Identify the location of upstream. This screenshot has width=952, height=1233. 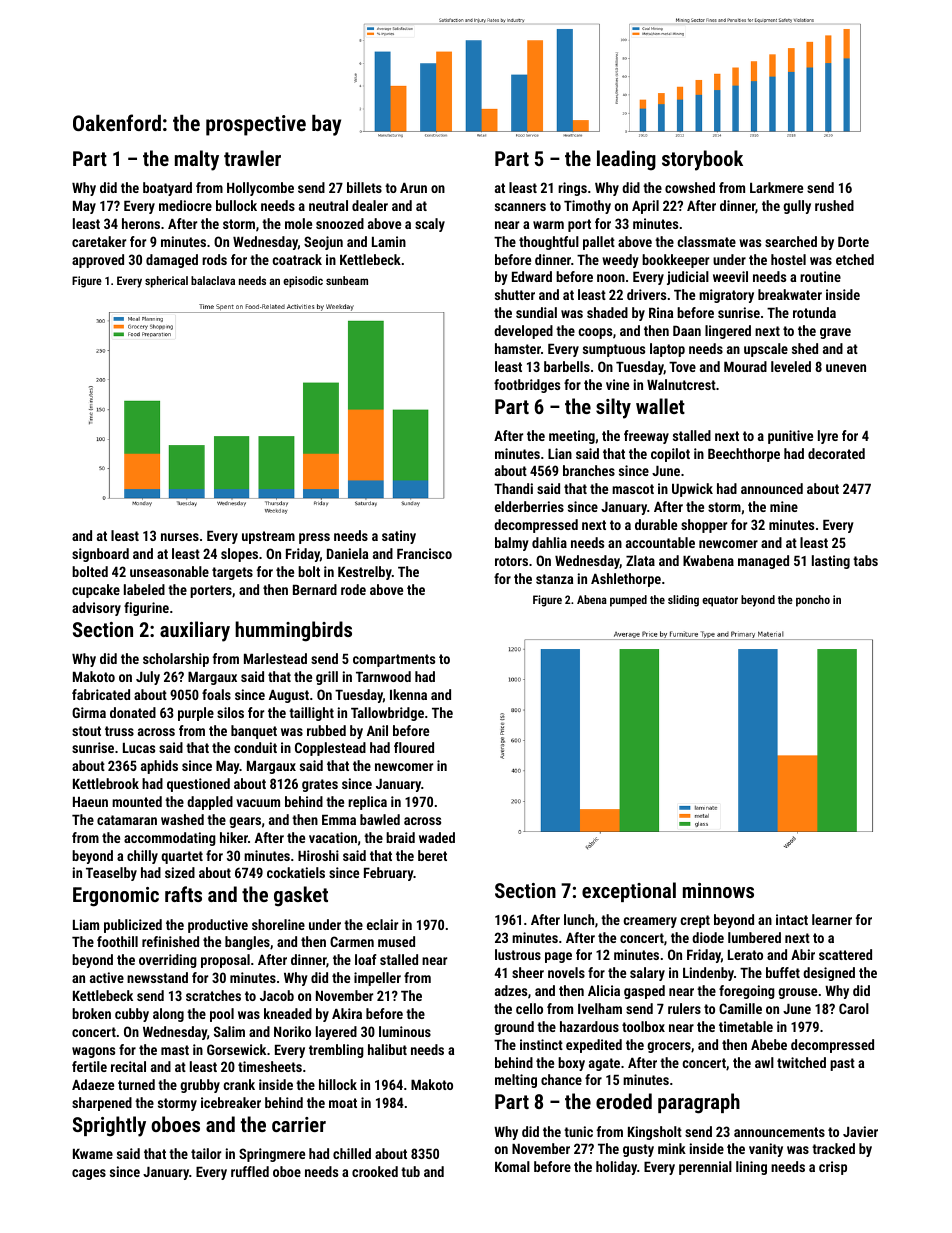
(268, 537).
